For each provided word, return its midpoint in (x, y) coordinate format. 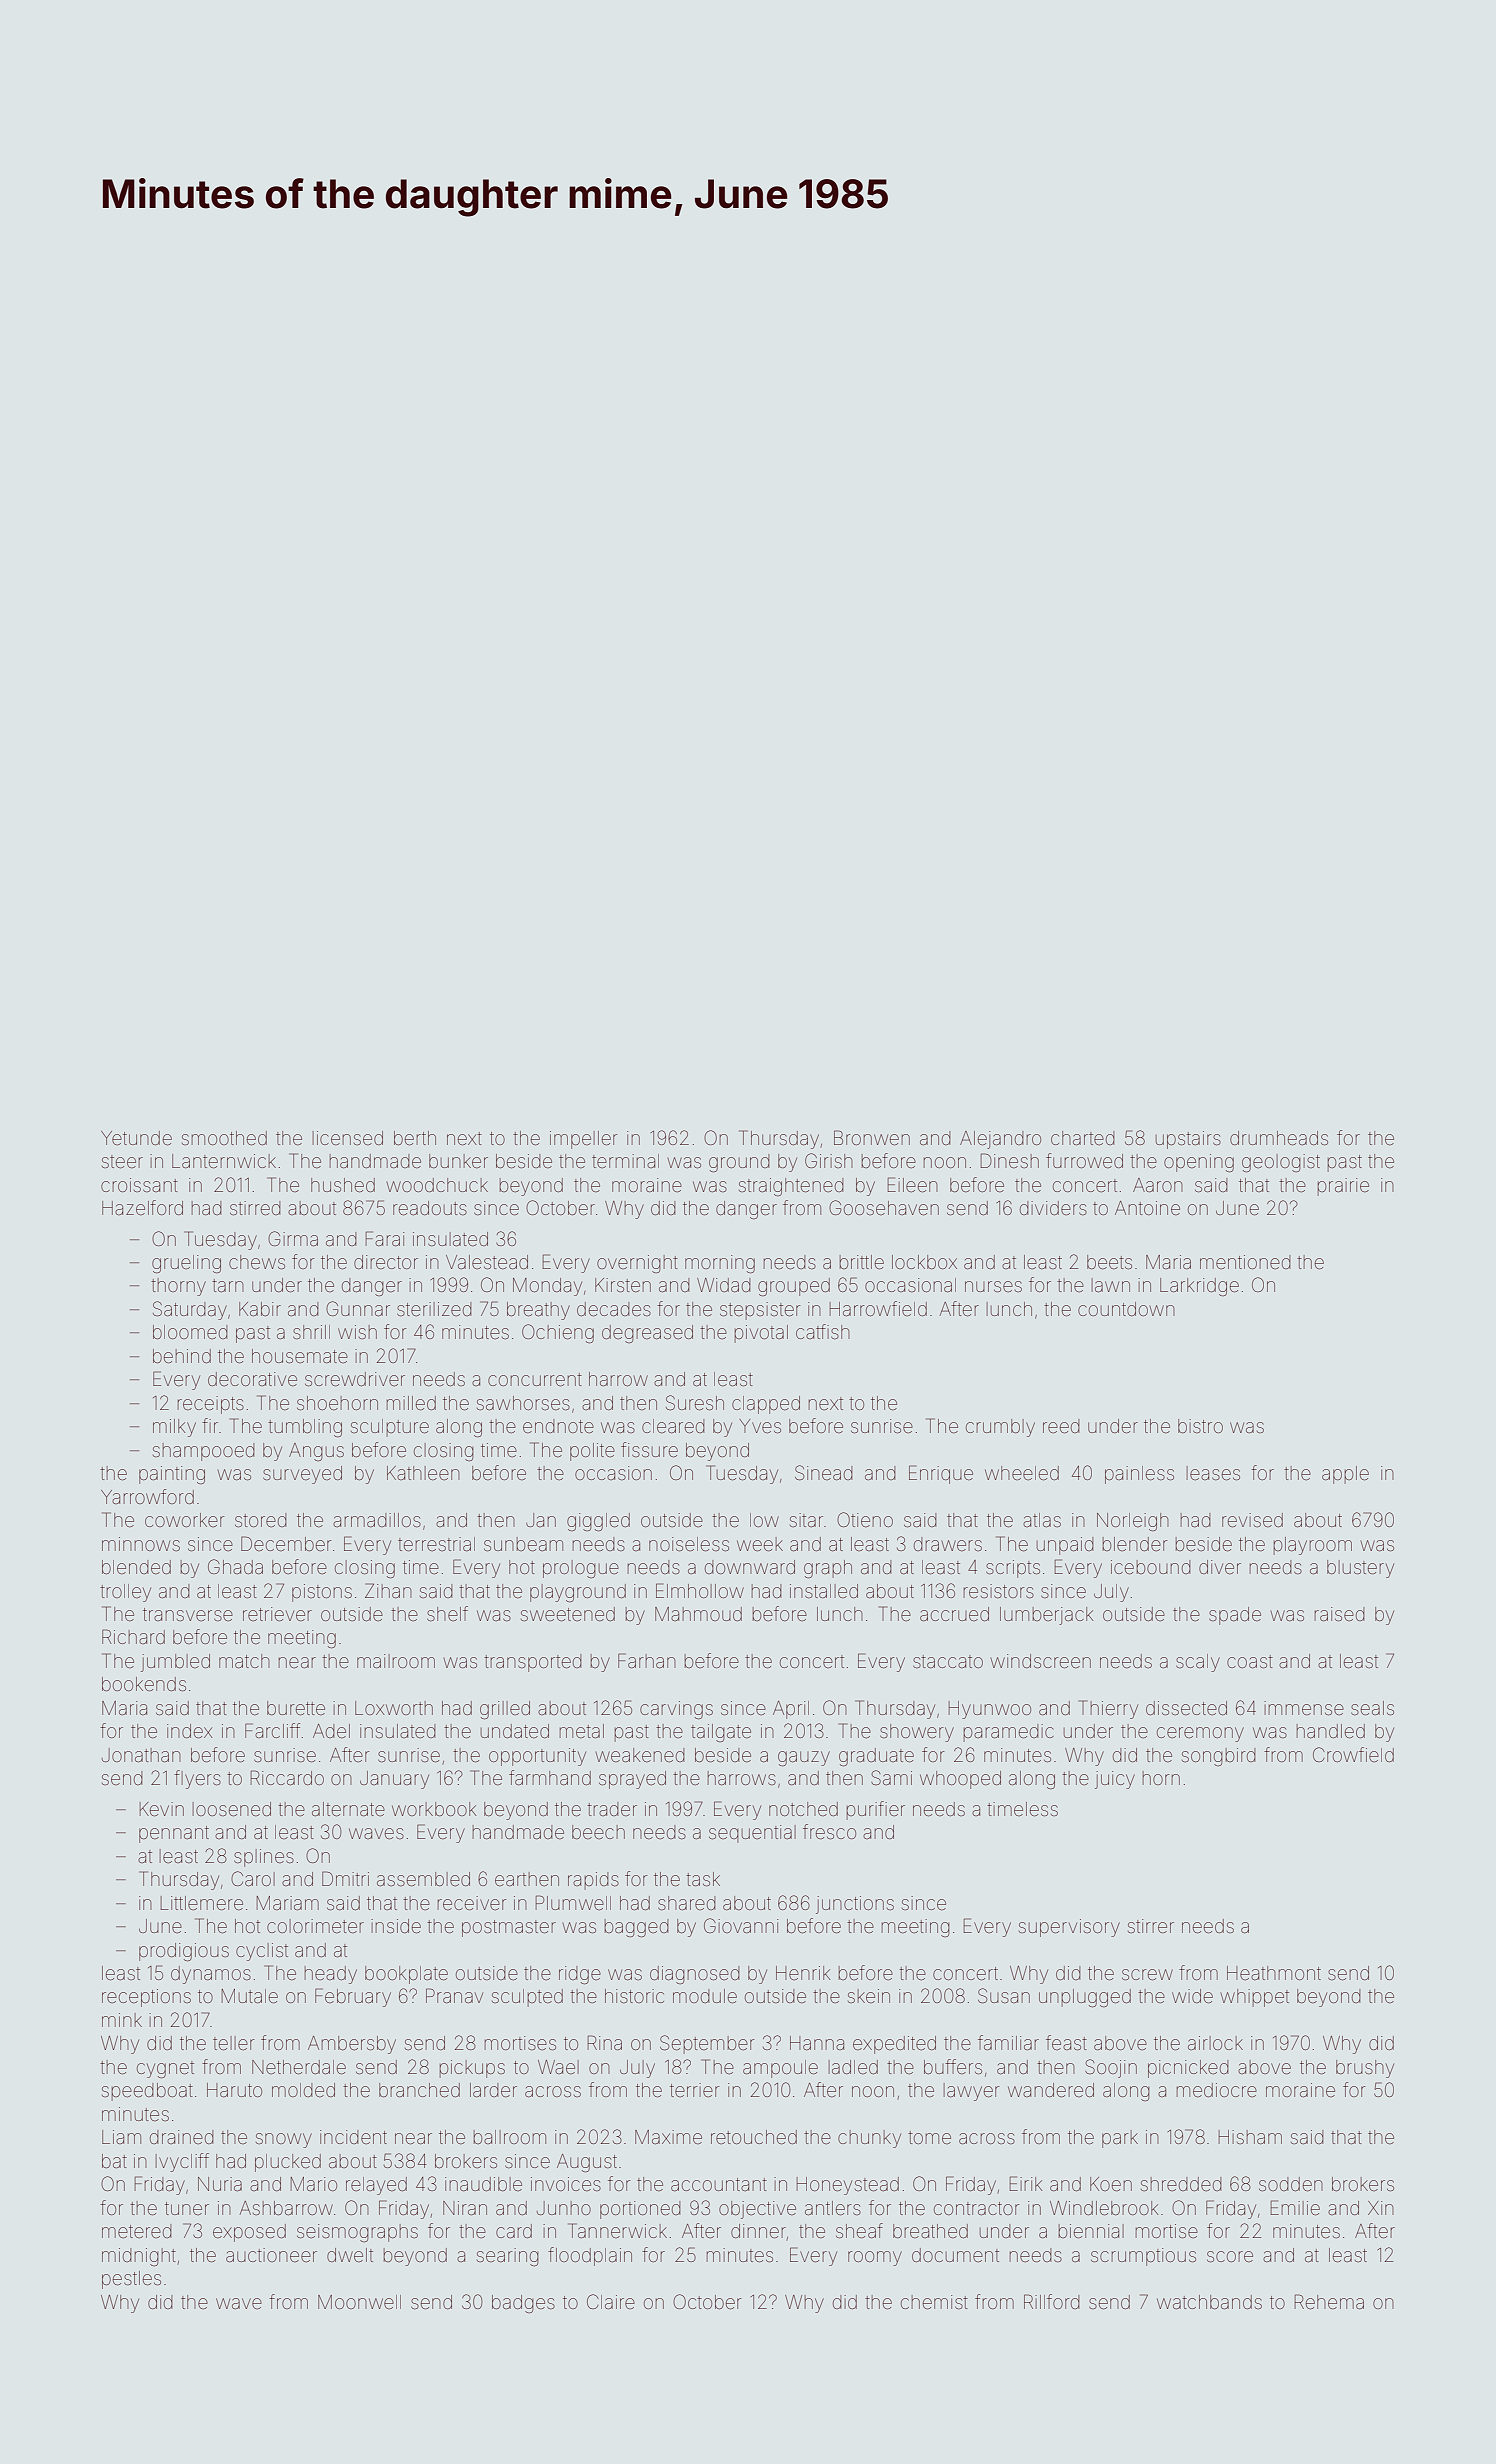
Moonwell (359, 2302)
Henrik (803, 1973)
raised (1339, 1614)
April (791, 1710)
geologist (1281, 1163)
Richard (133, 1636)
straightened (791, 1187)
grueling (186, 1264)
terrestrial (436, 1544)
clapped (766, 1405)
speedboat (147, 2092)
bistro (1200, 1426)
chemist (934, 2302)
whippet (1255, 1998)
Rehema (1329, 2301)
